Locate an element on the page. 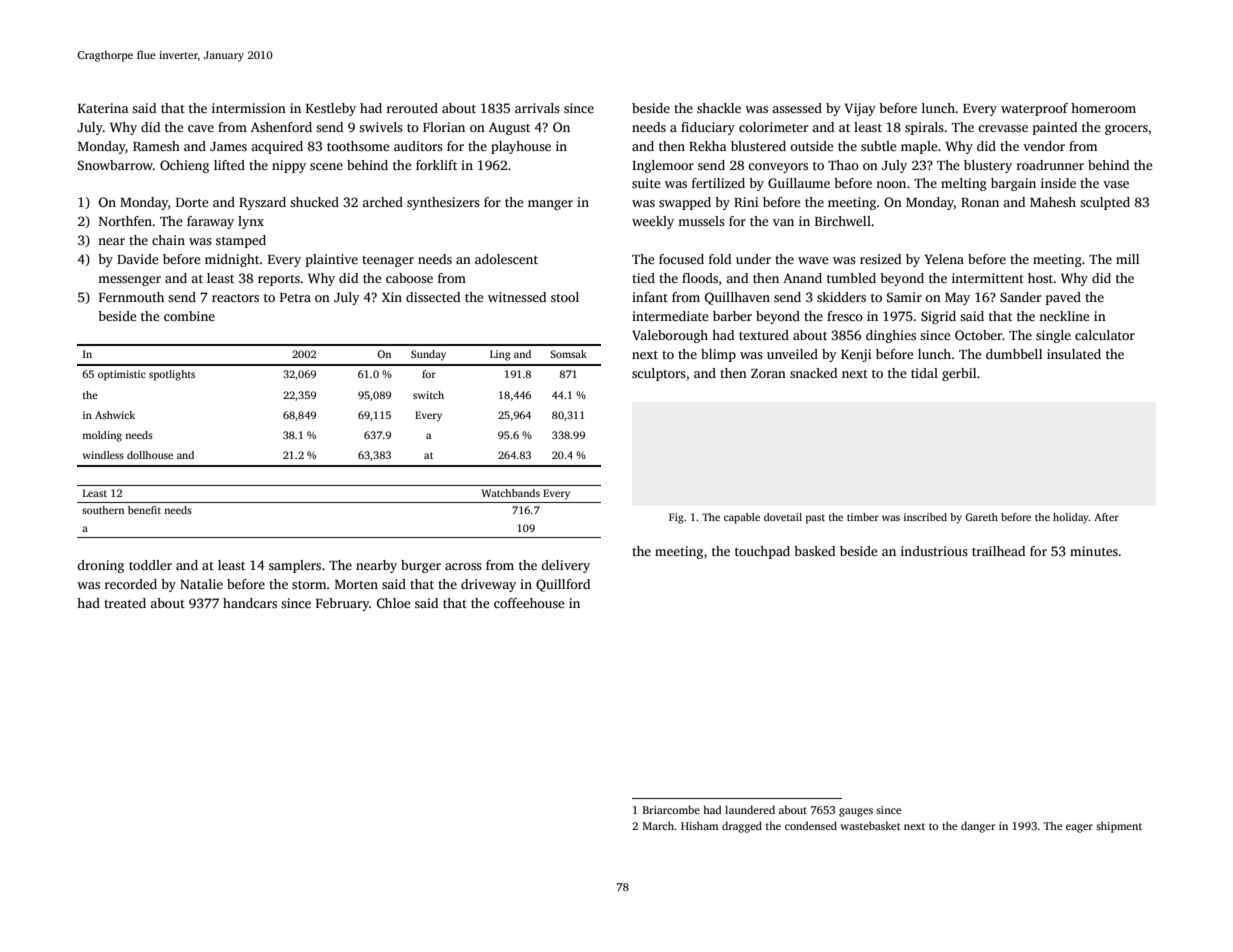 The height and width of the document is (952, 1233). Ashwick is located at coordinates (115, 415).
